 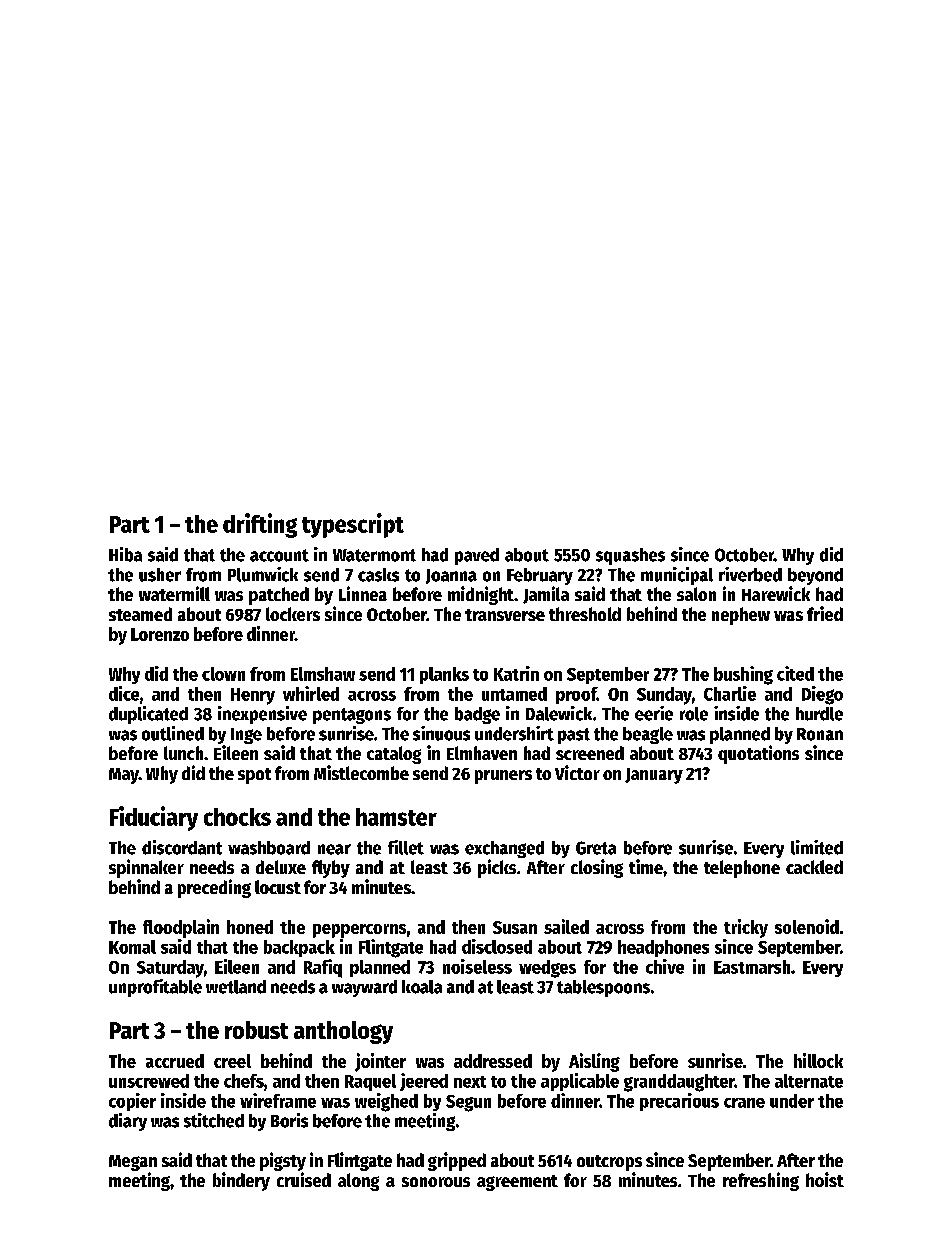 What do you see at coordinates (752, 967) in the screenshot?
I see `Eastmarsh` at bounding box center [752, 967].
